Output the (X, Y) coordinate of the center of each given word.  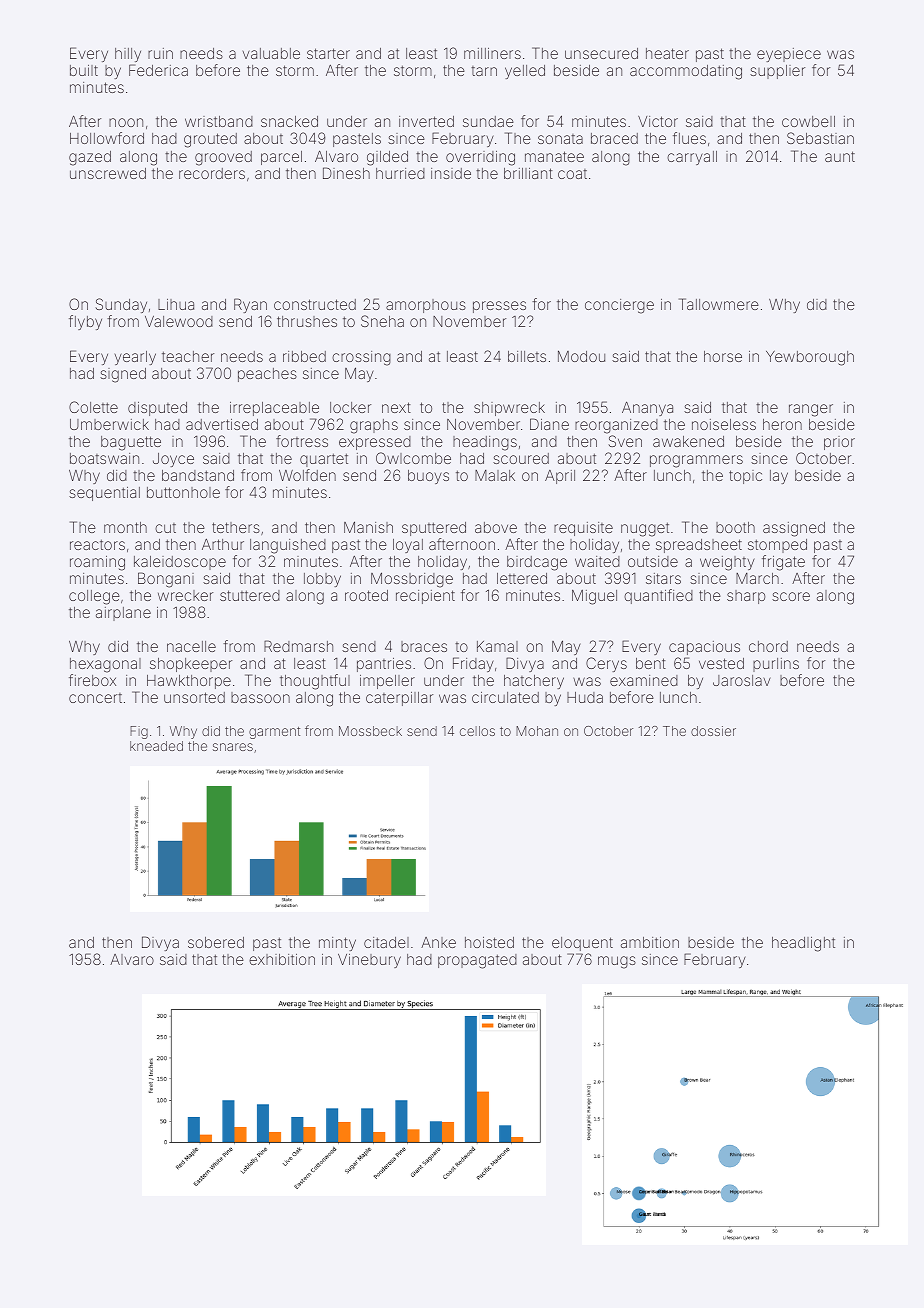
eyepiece (789, 55)
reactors (97, 544)
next (396, 407)
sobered (216, 942)
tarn (484, 71)
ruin (160, 53)
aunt (840, 156)
